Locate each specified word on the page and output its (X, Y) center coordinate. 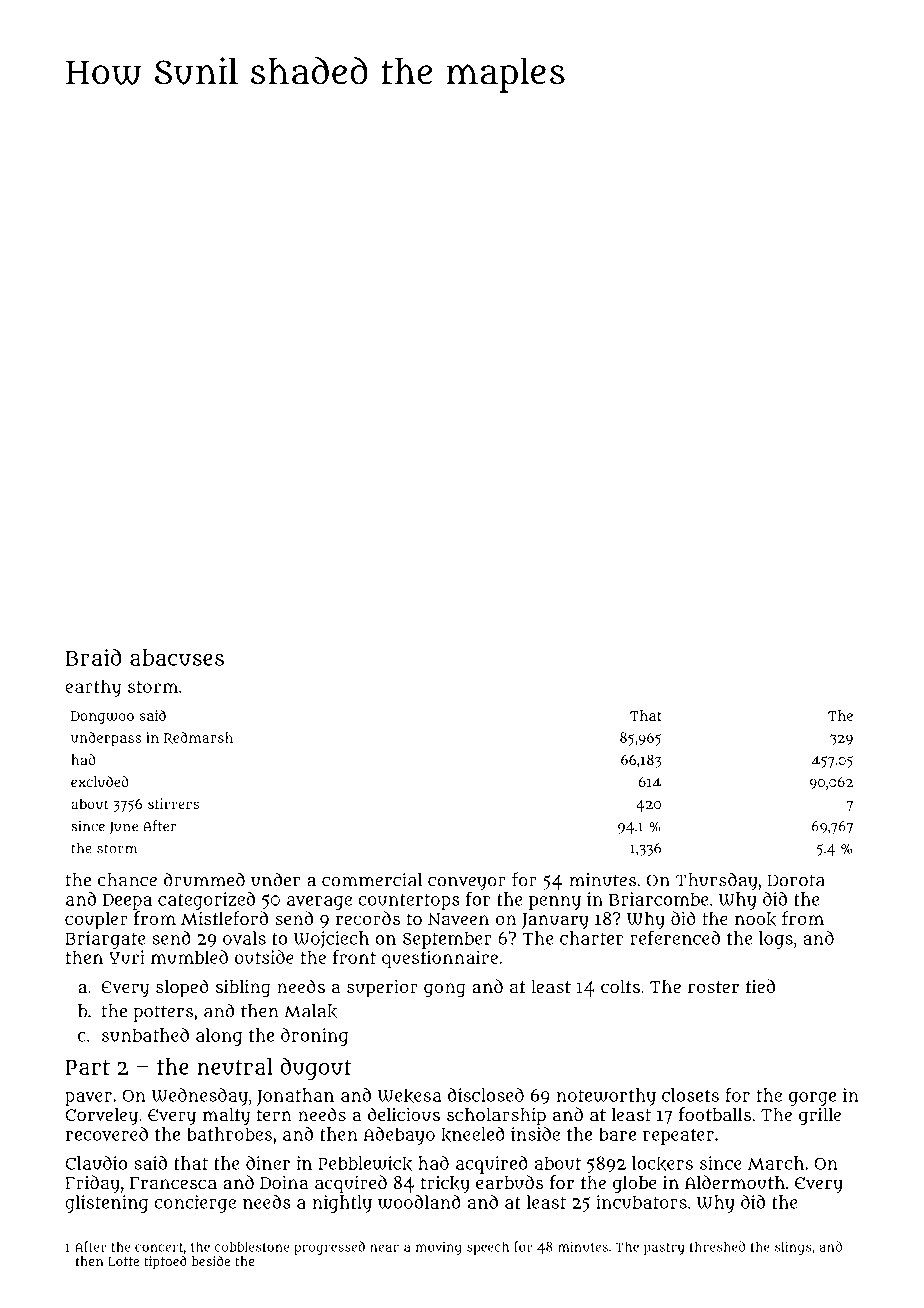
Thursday (717, 881)
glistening (107, 1204)
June (124, 828)
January (555, 921)
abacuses (177, 657)
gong (445, 990)
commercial (372, 880)
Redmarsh (198, 738)
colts (620, 986)
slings (793, 1248)
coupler (96, 921)
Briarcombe (658, 899)
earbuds (509, 1182)
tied (760, 986)
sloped (182, 988)
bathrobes (229, 1134)
